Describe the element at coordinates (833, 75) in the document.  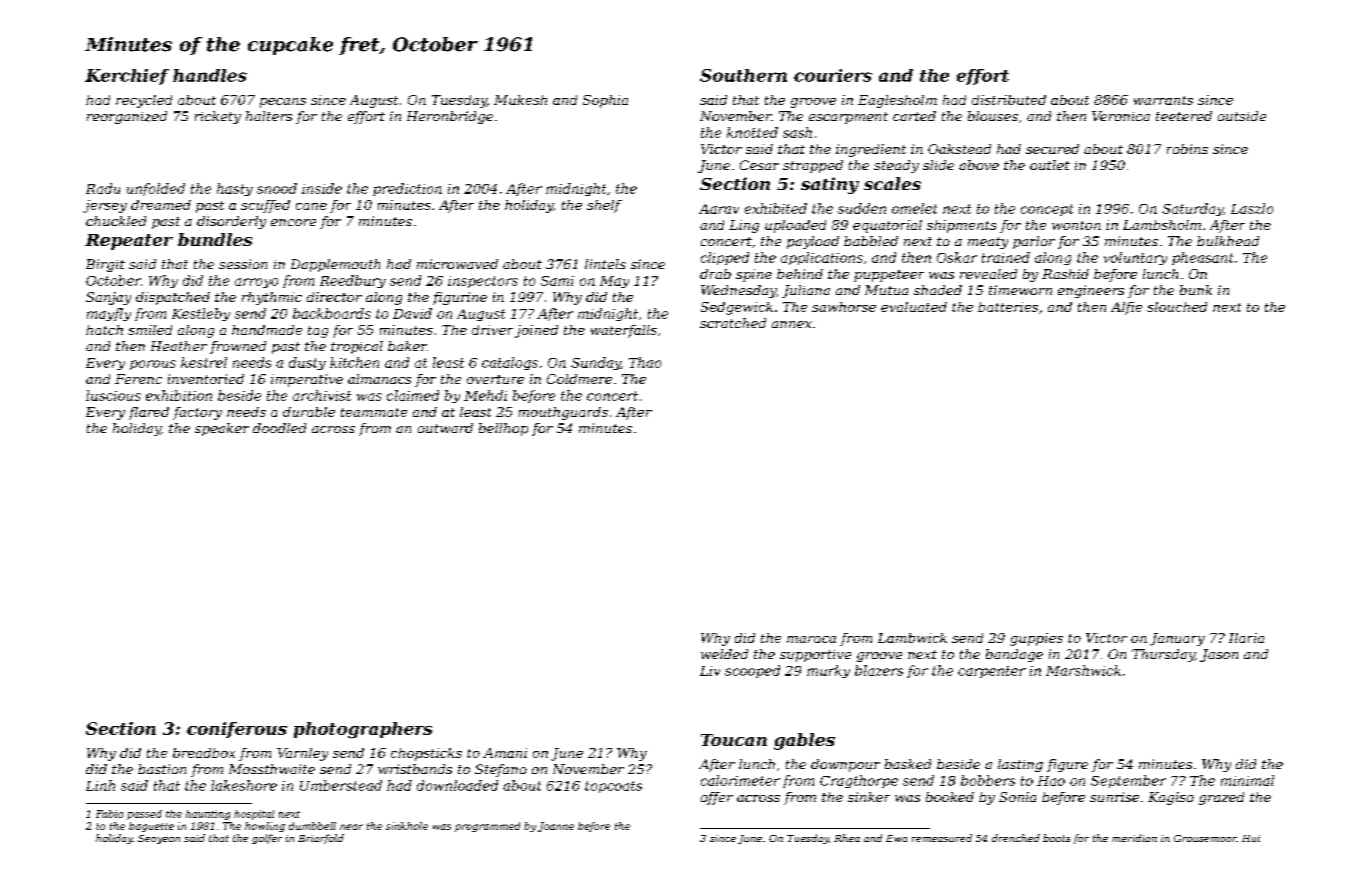
I see `couriers` at that location.
